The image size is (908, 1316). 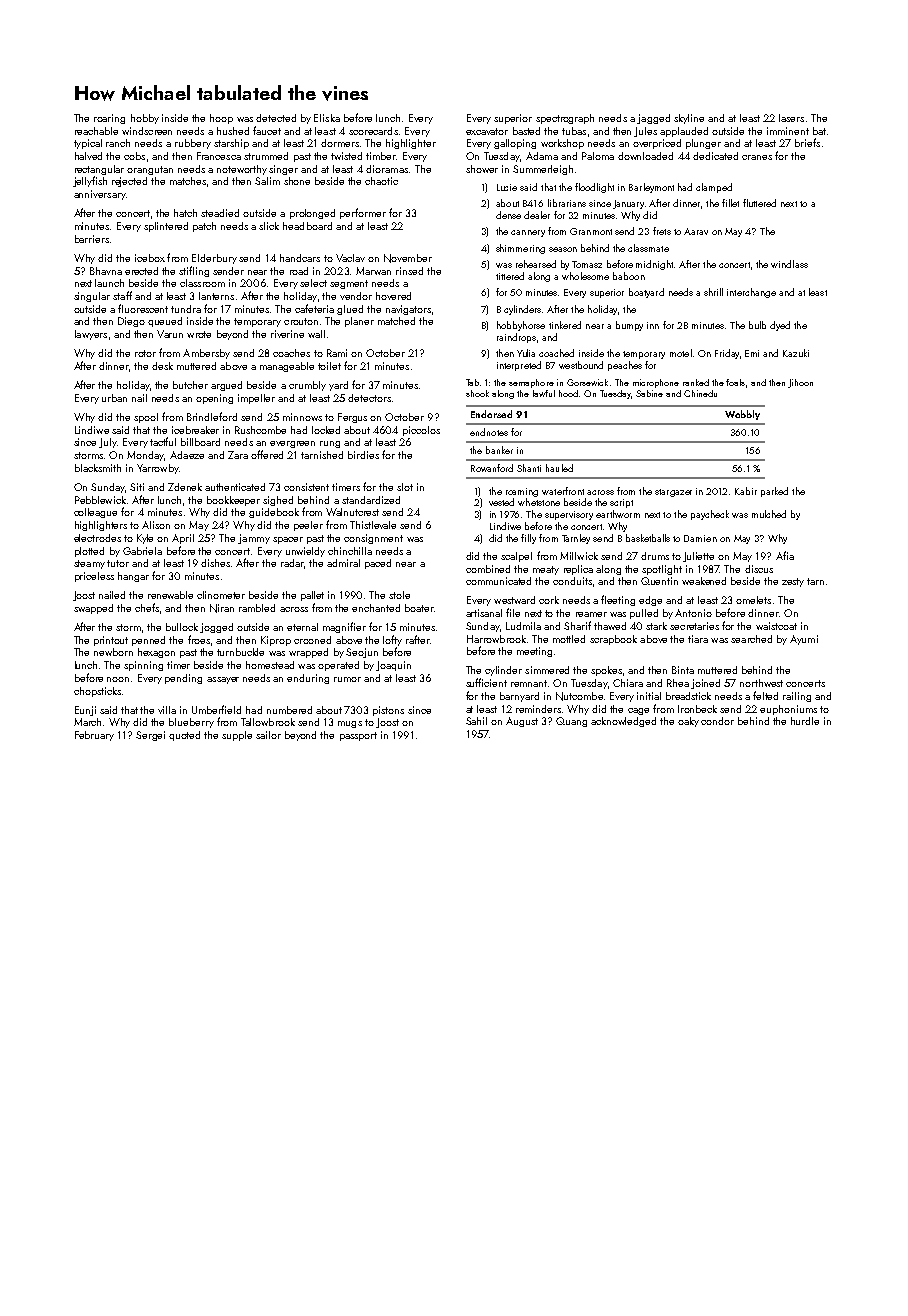 I want to click on mulched, so click(x=769, y=514).
